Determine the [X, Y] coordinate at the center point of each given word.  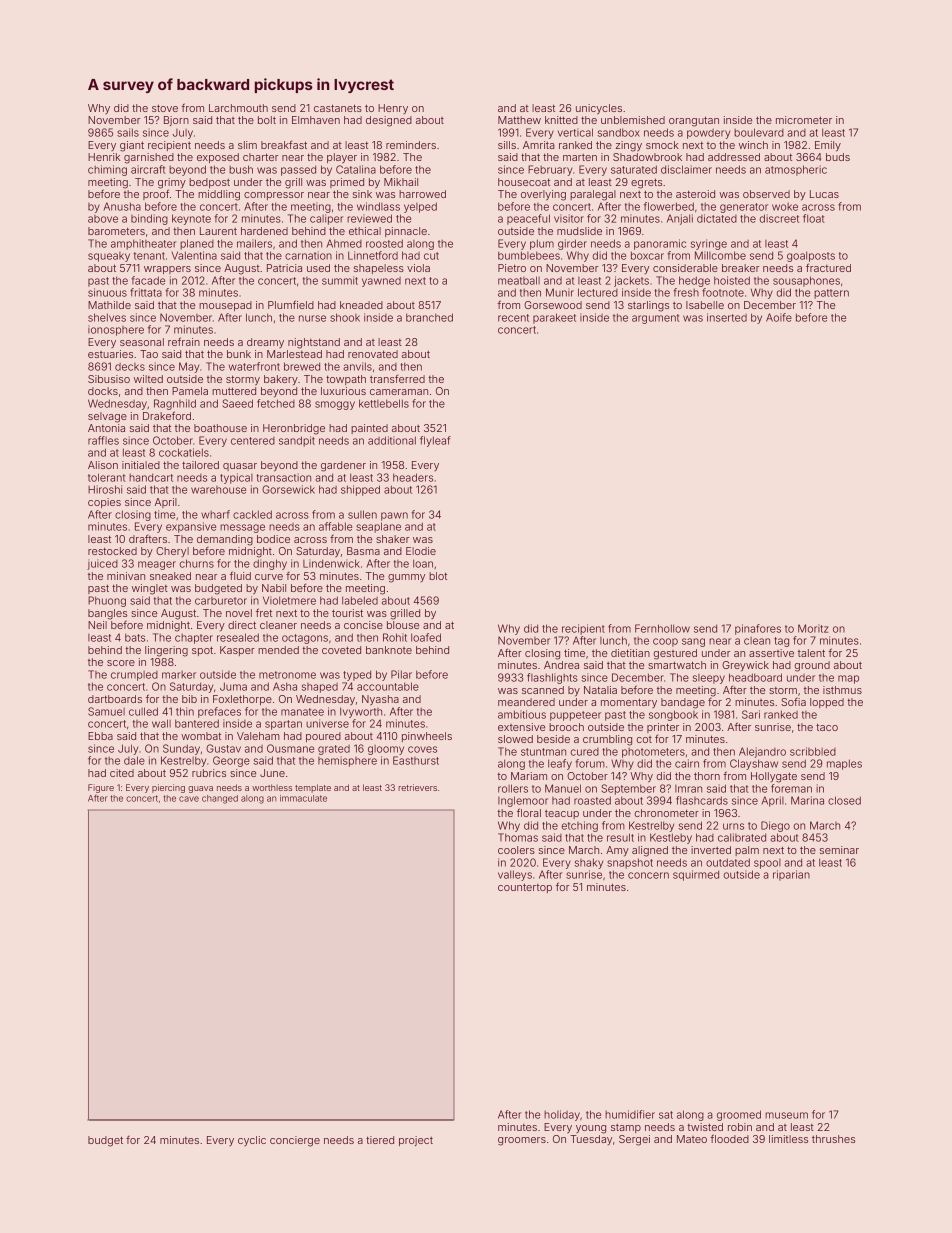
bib [189, 699]
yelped [420, 207]
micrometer [804, 120]
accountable [388, 686]
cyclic [252, 1141]
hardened [264, 231]
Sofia [793, 702]
